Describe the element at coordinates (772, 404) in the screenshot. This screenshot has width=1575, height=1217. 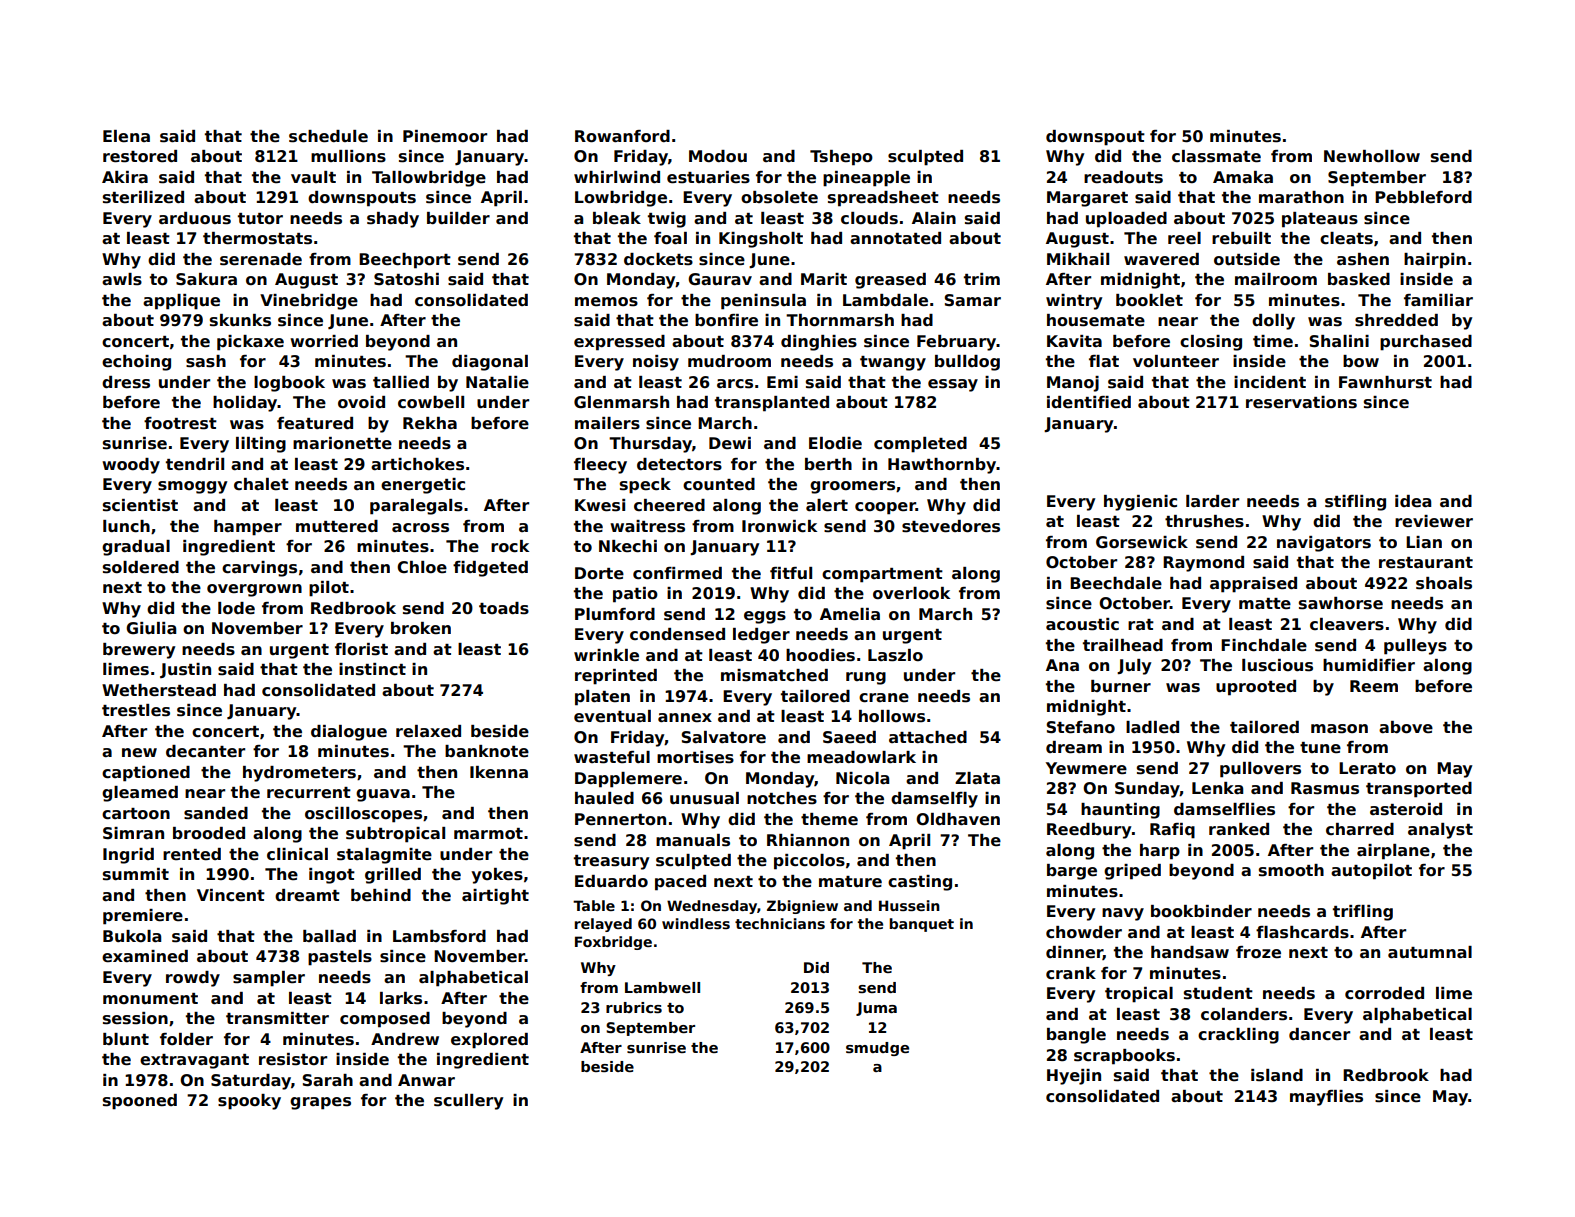
I see `transplanted` at that location.
